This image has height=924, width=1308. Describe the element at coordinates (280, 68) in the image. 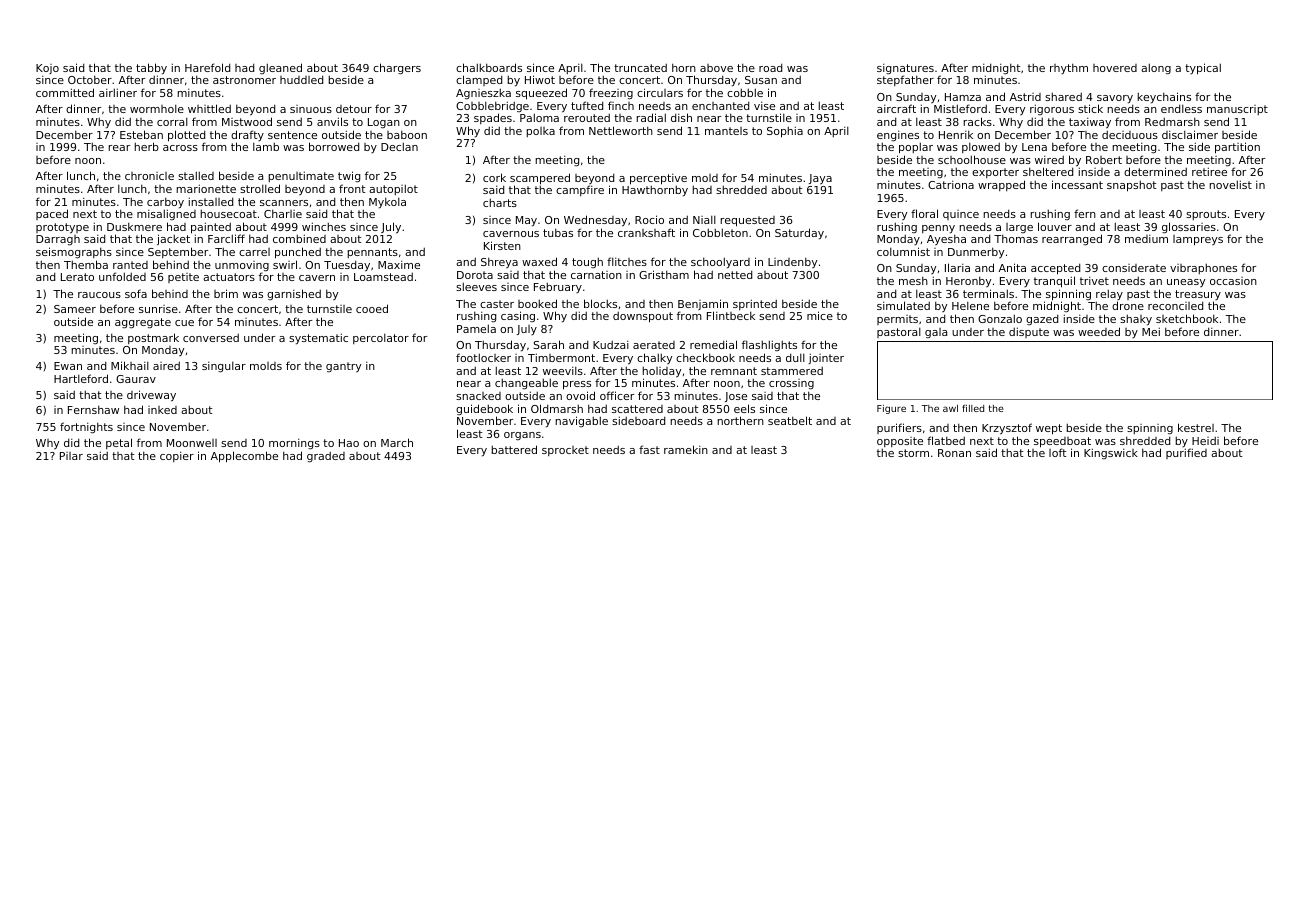

I see `gleaned` at that location.
